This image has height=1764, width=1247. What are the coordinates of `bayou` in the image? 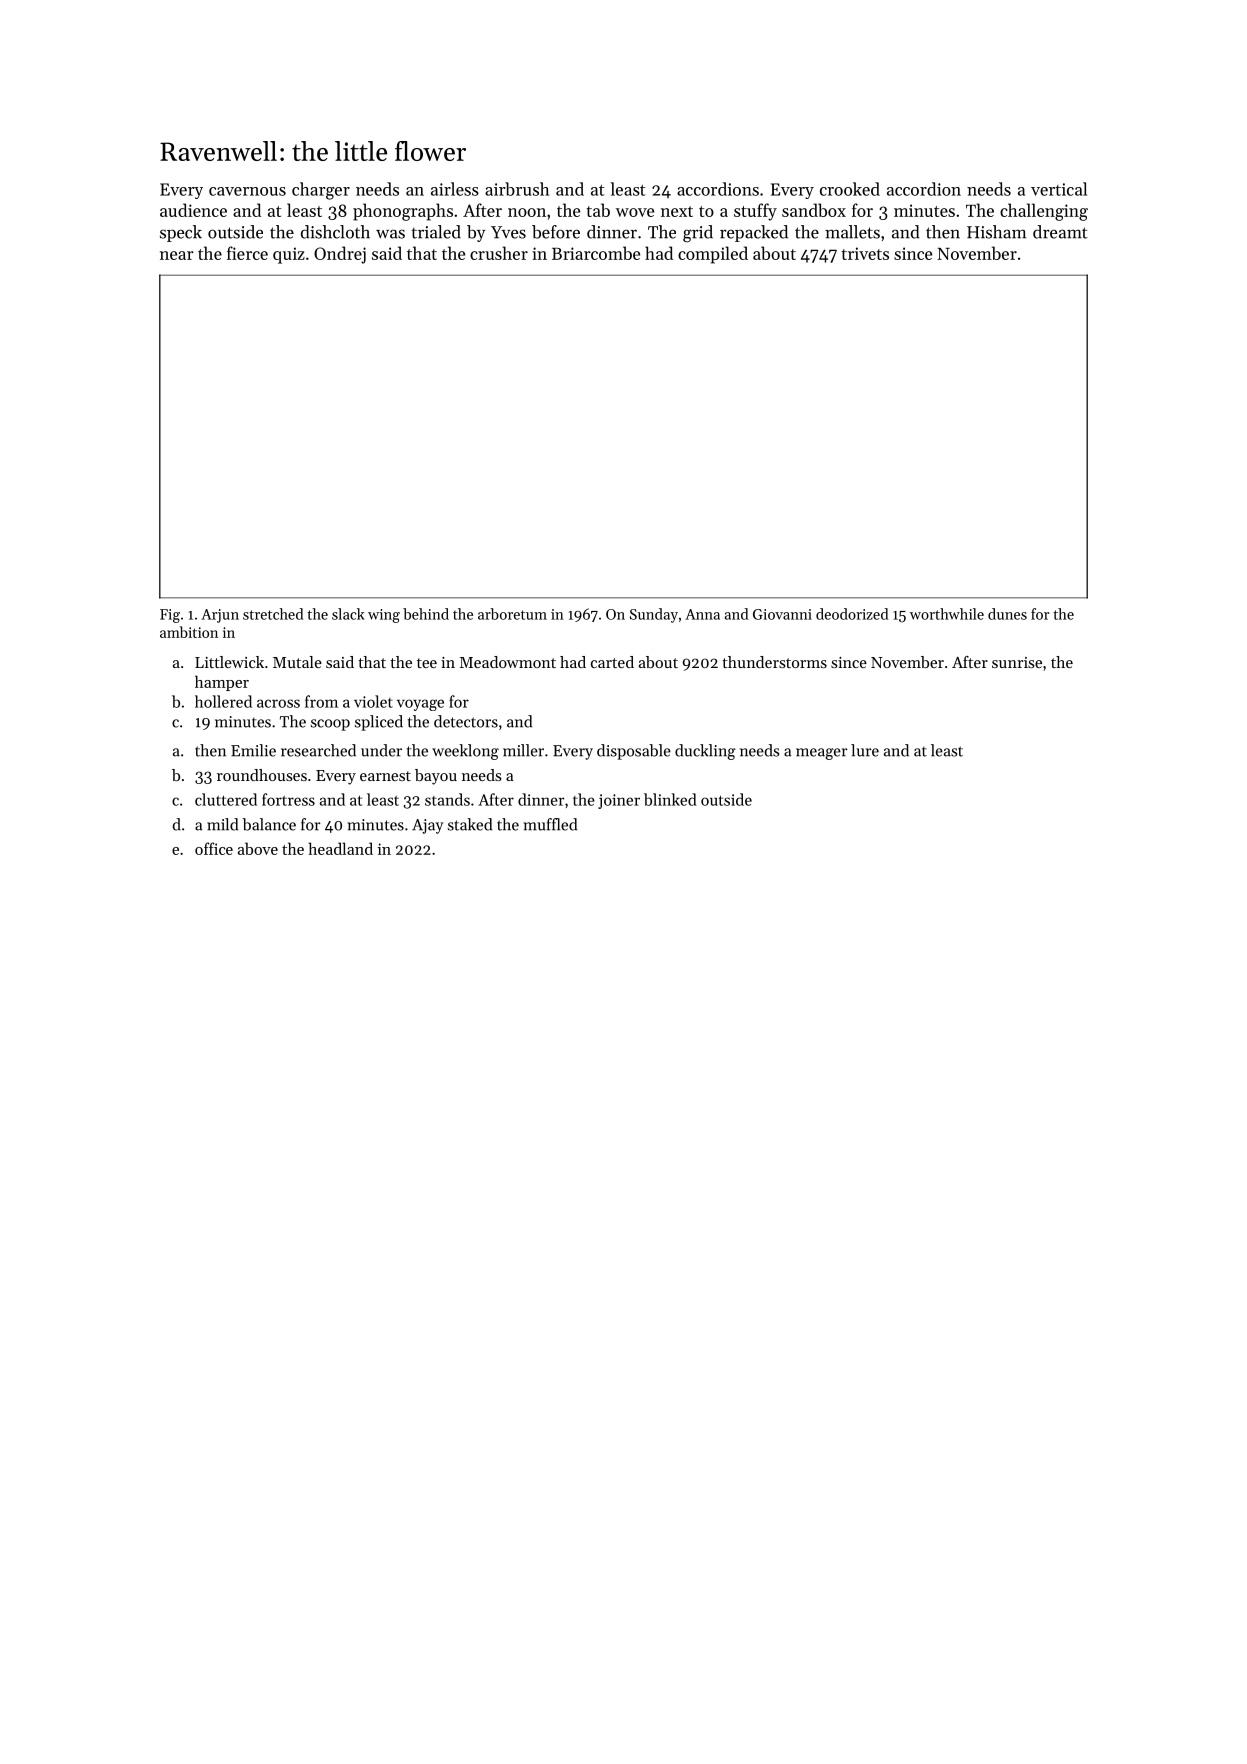 It's located at (436, 777).
